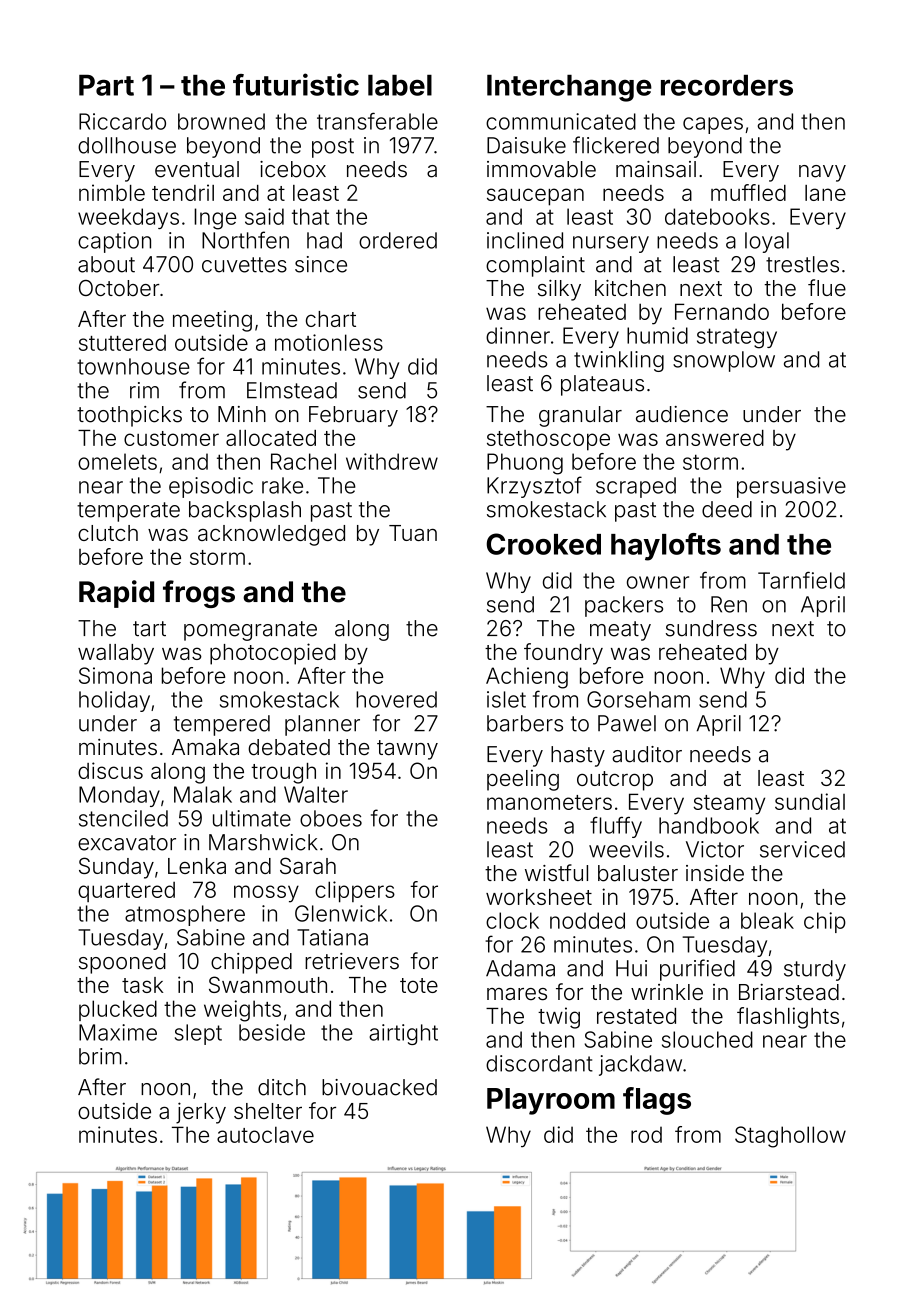  I want to click on task, so click(142, 985).
